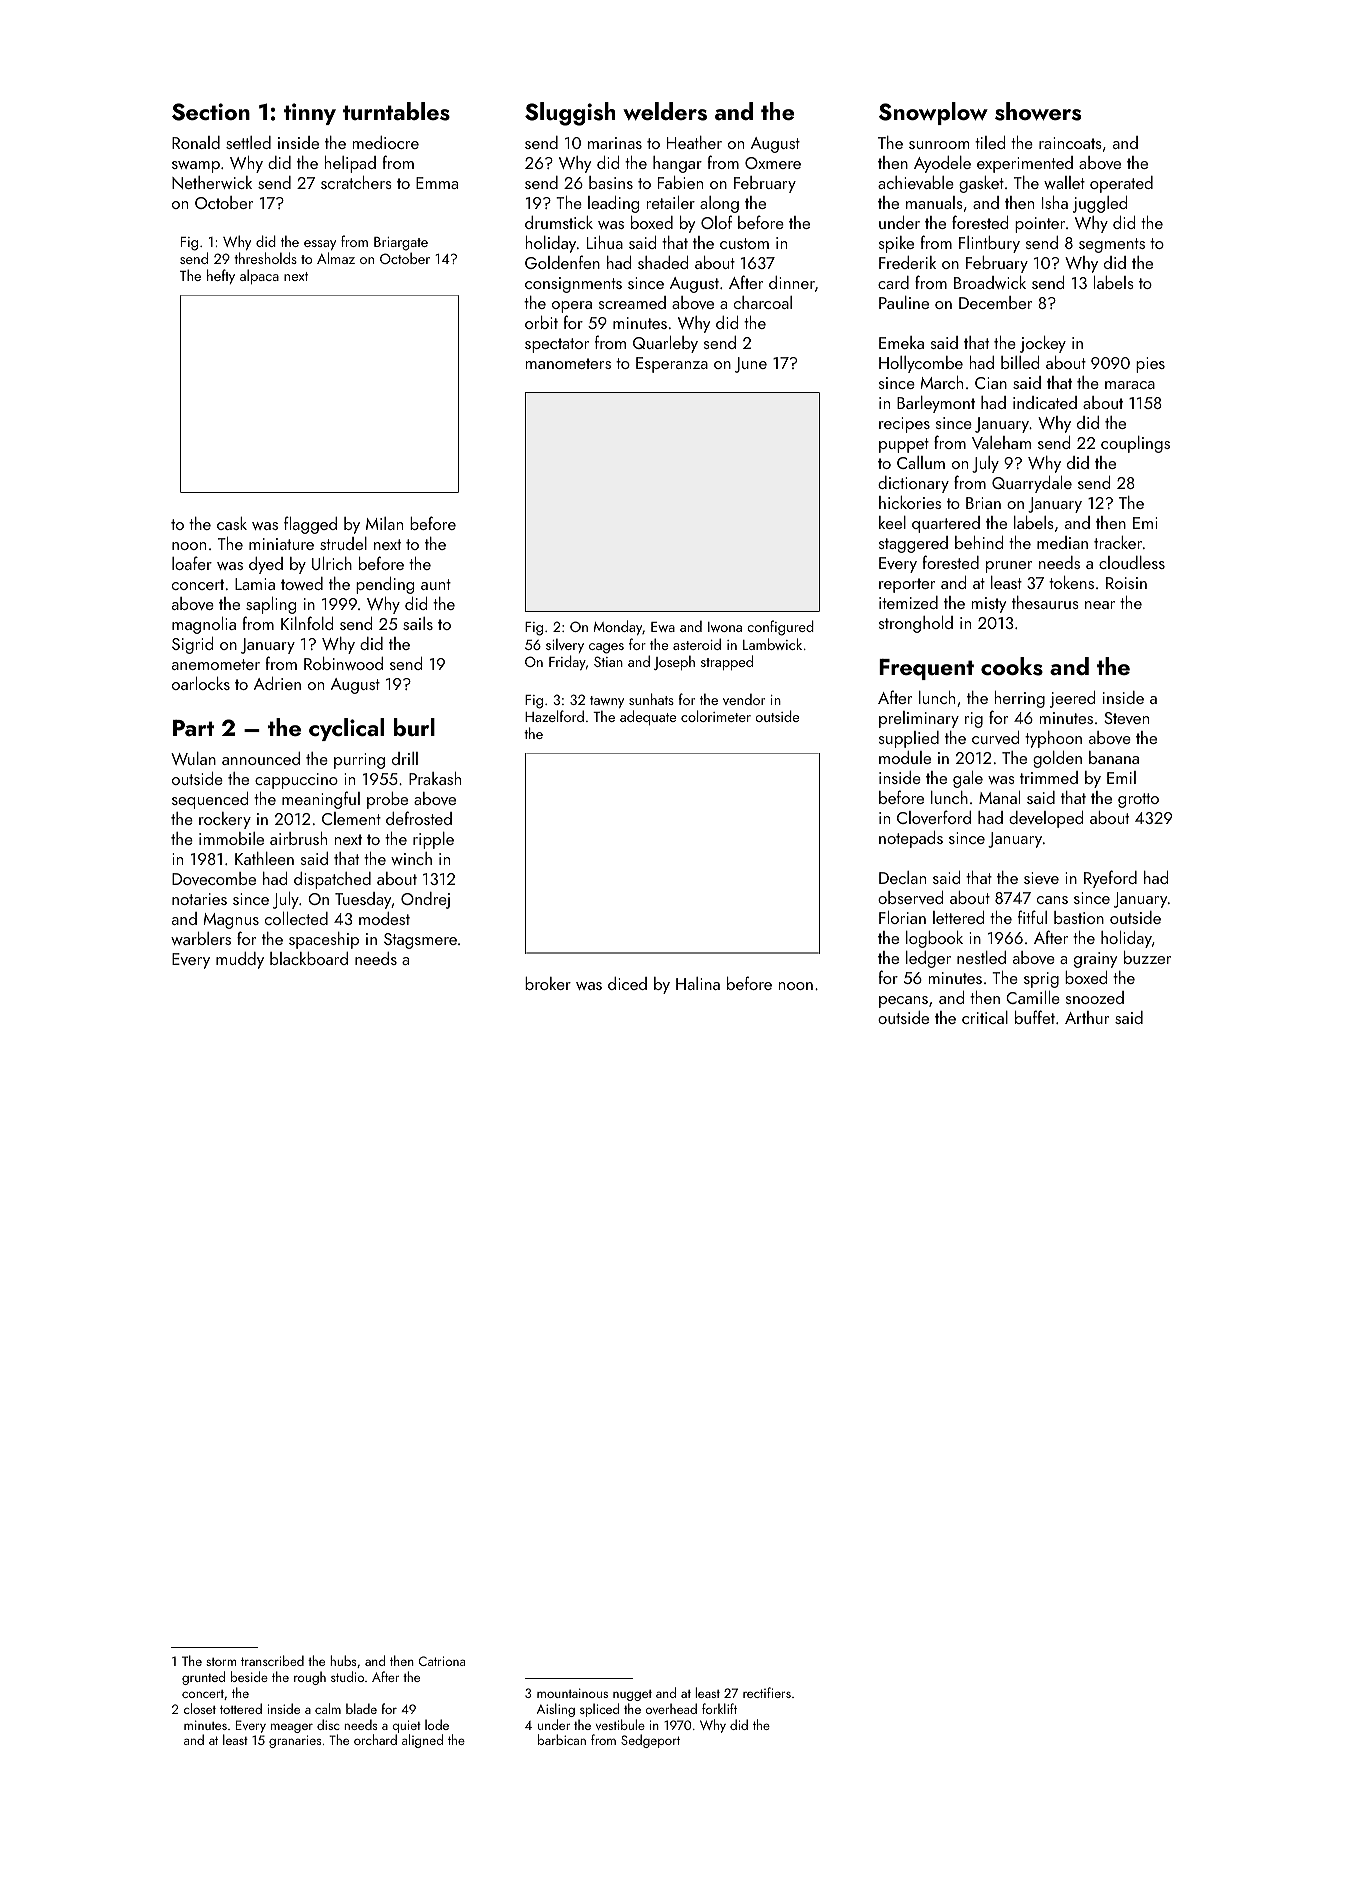 This screenshot has height=1902, width=1345. What do you see at coordinates (442, 1661) in the screenshot?
I see `Catriona` at bounding box center [442, 1661].
